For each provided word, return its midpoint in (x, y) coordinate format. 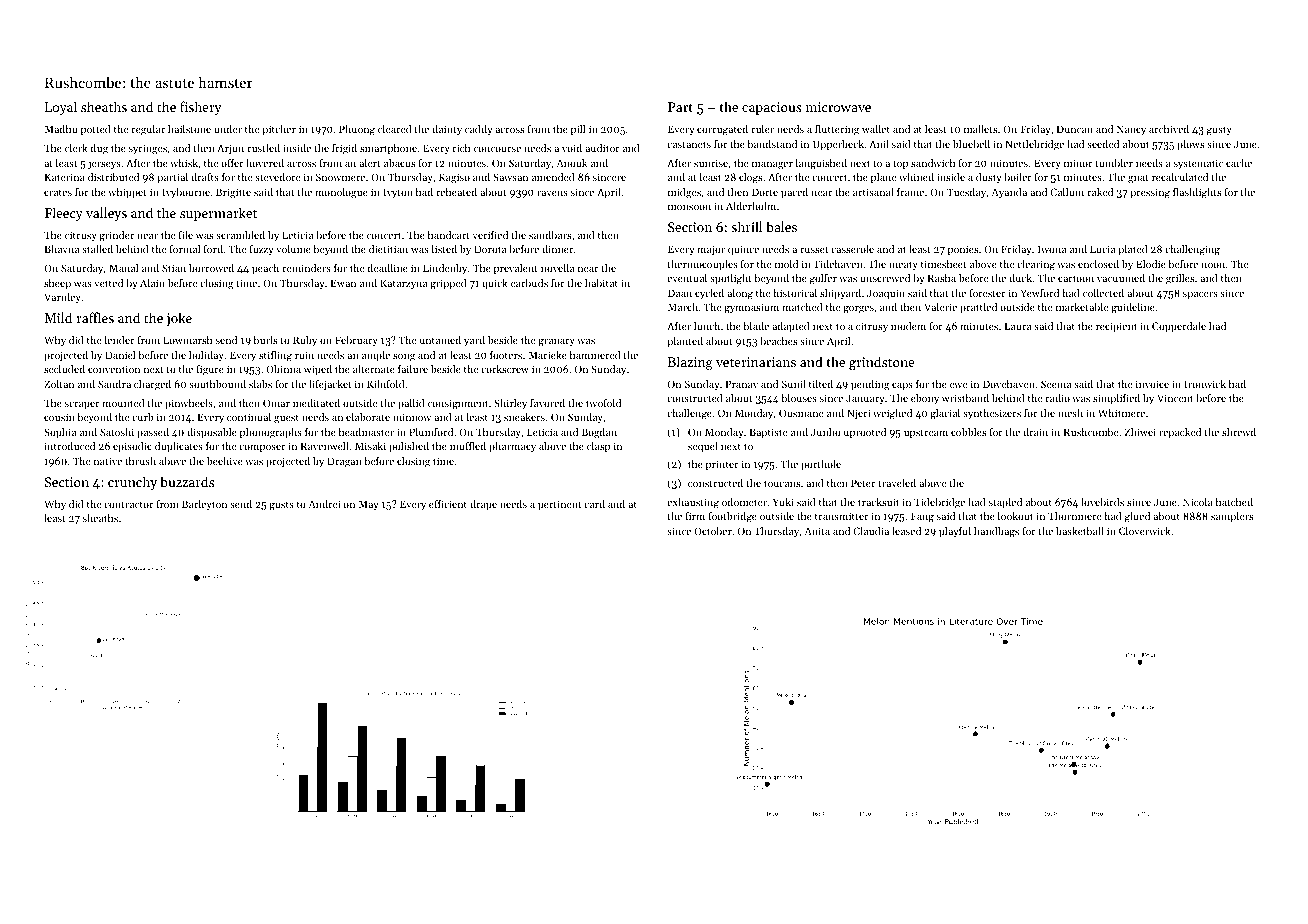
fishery (201, 108)
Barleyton (204, 505)
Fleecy (64, 214)
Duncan (1075, 129)
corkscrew (505, 369)
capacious (772, 108)
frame (910, 192)
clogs (750, 178)
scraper (82, 405)
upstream (926, 433)
